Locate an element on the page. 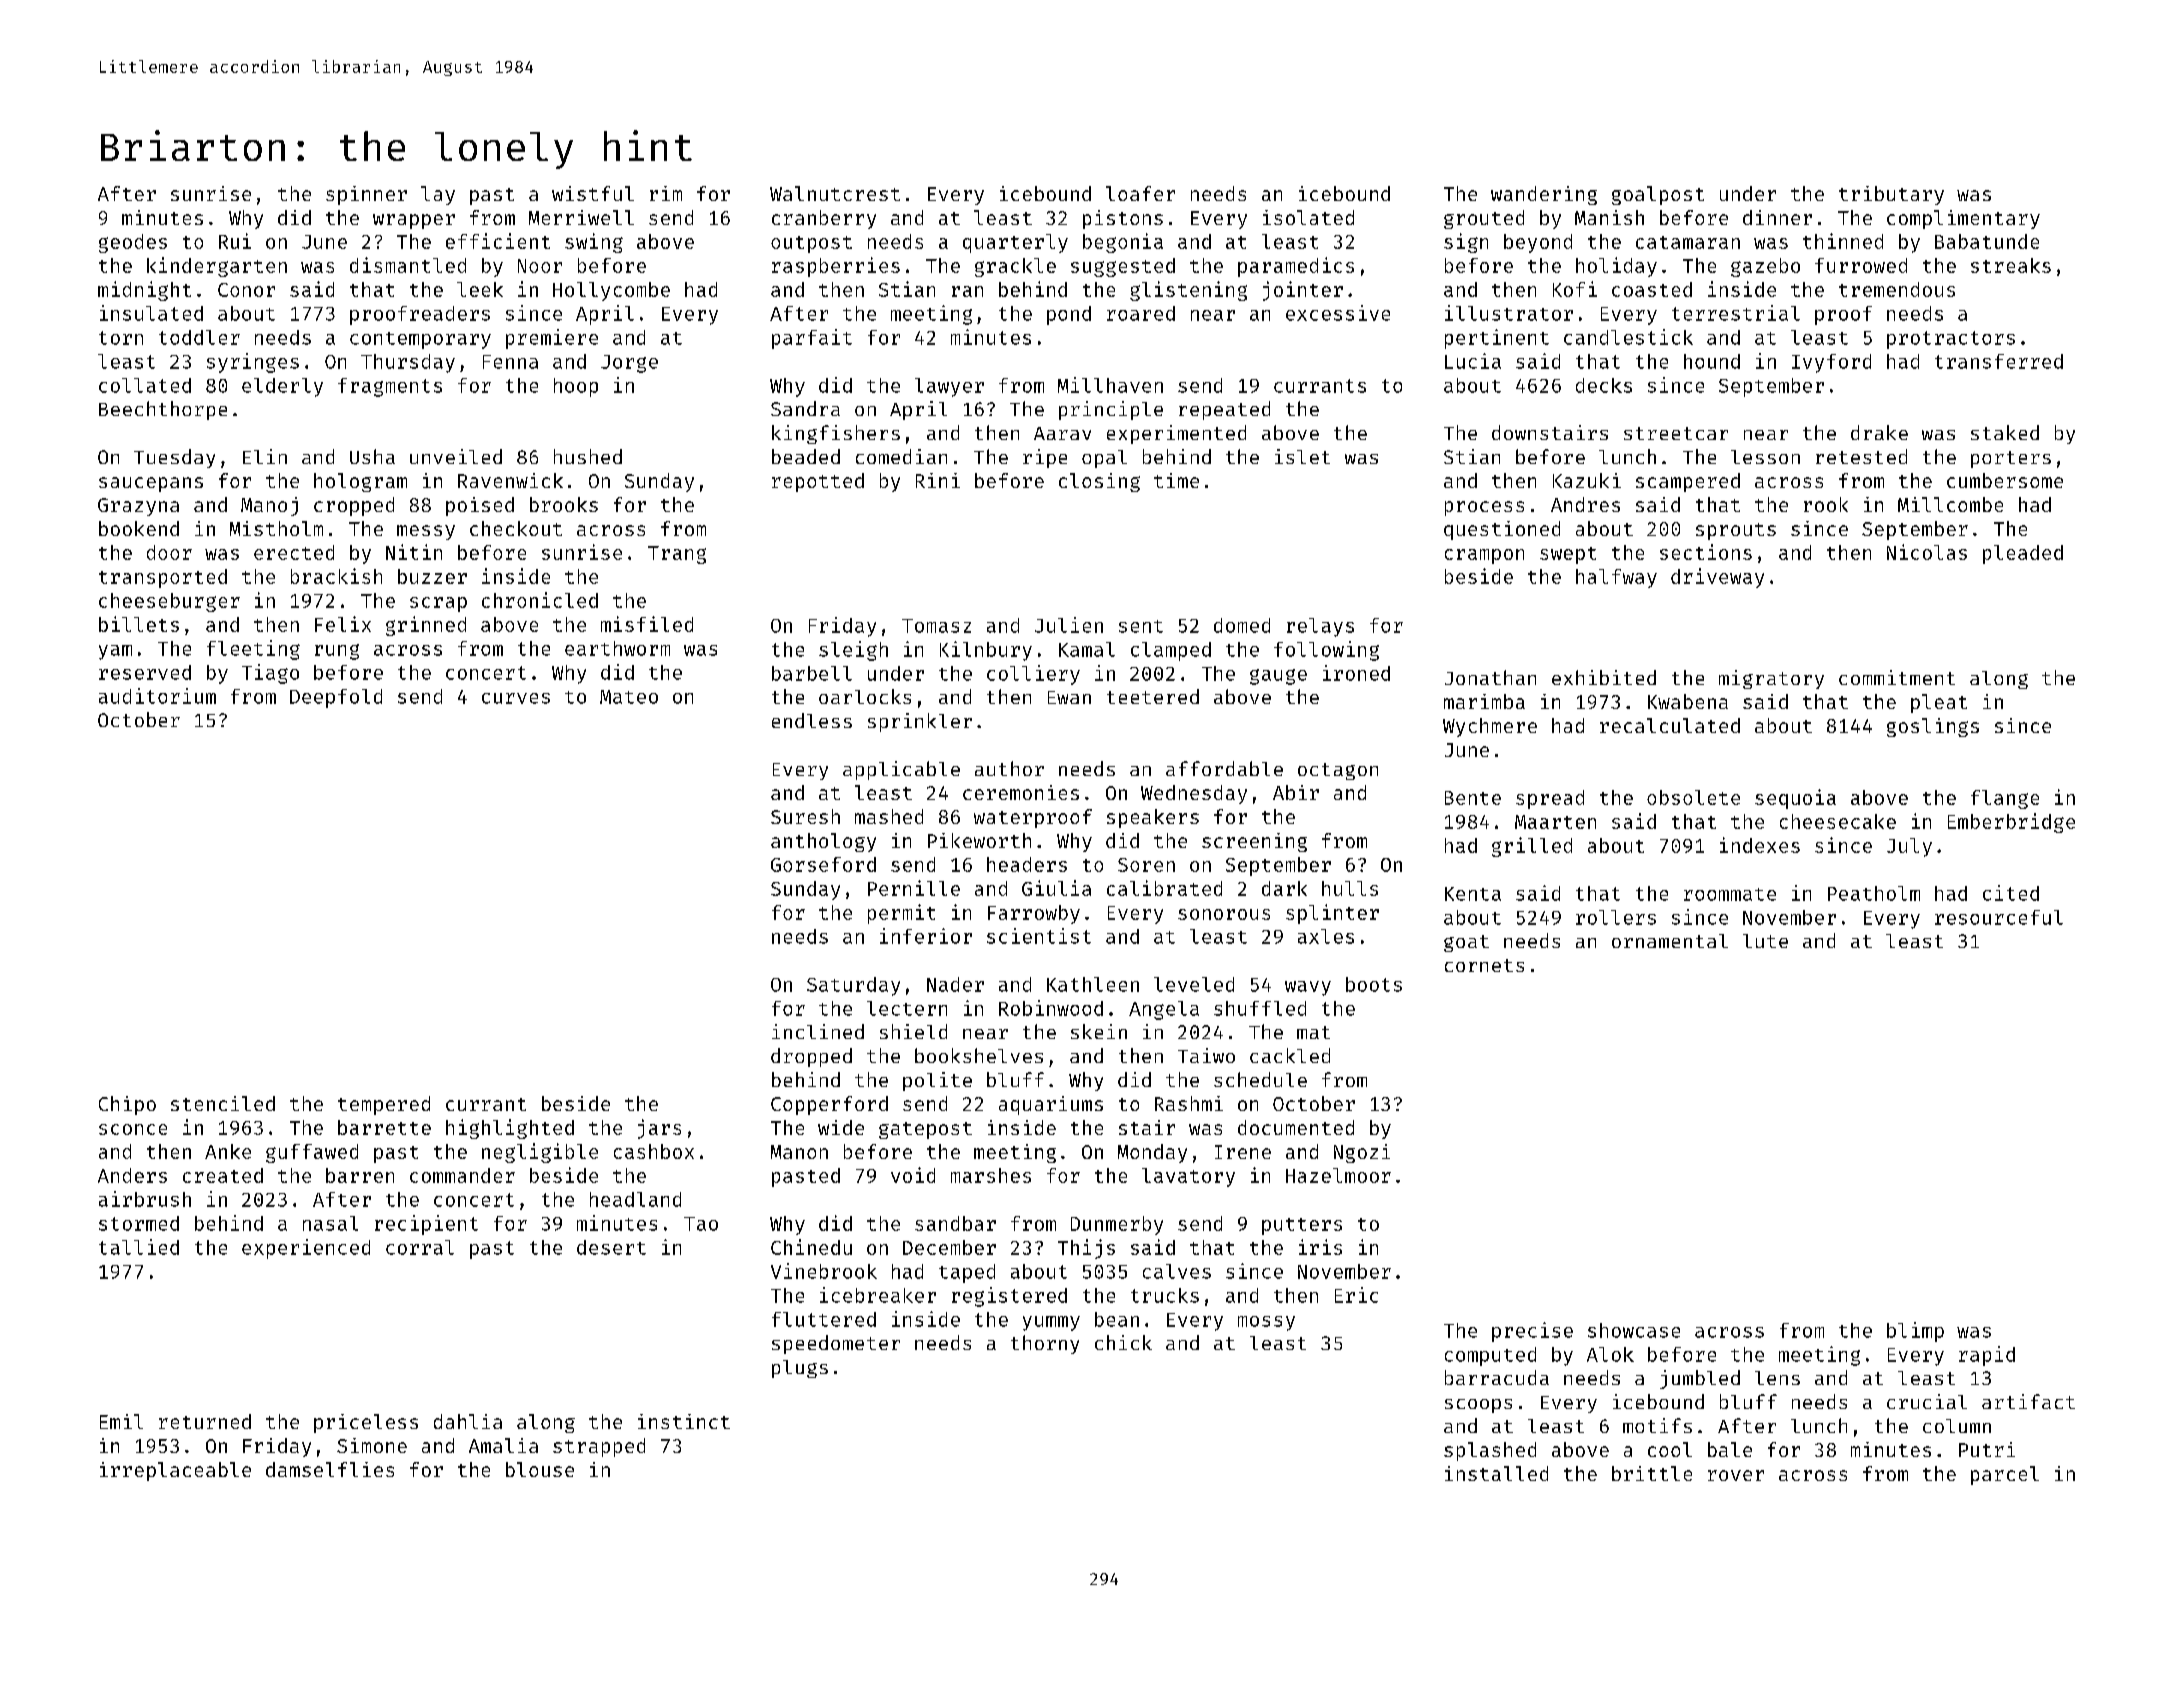 Image resolution: width=2178 pixels, height=1683 pixels. desert is located at coordinates (611, 1247).
